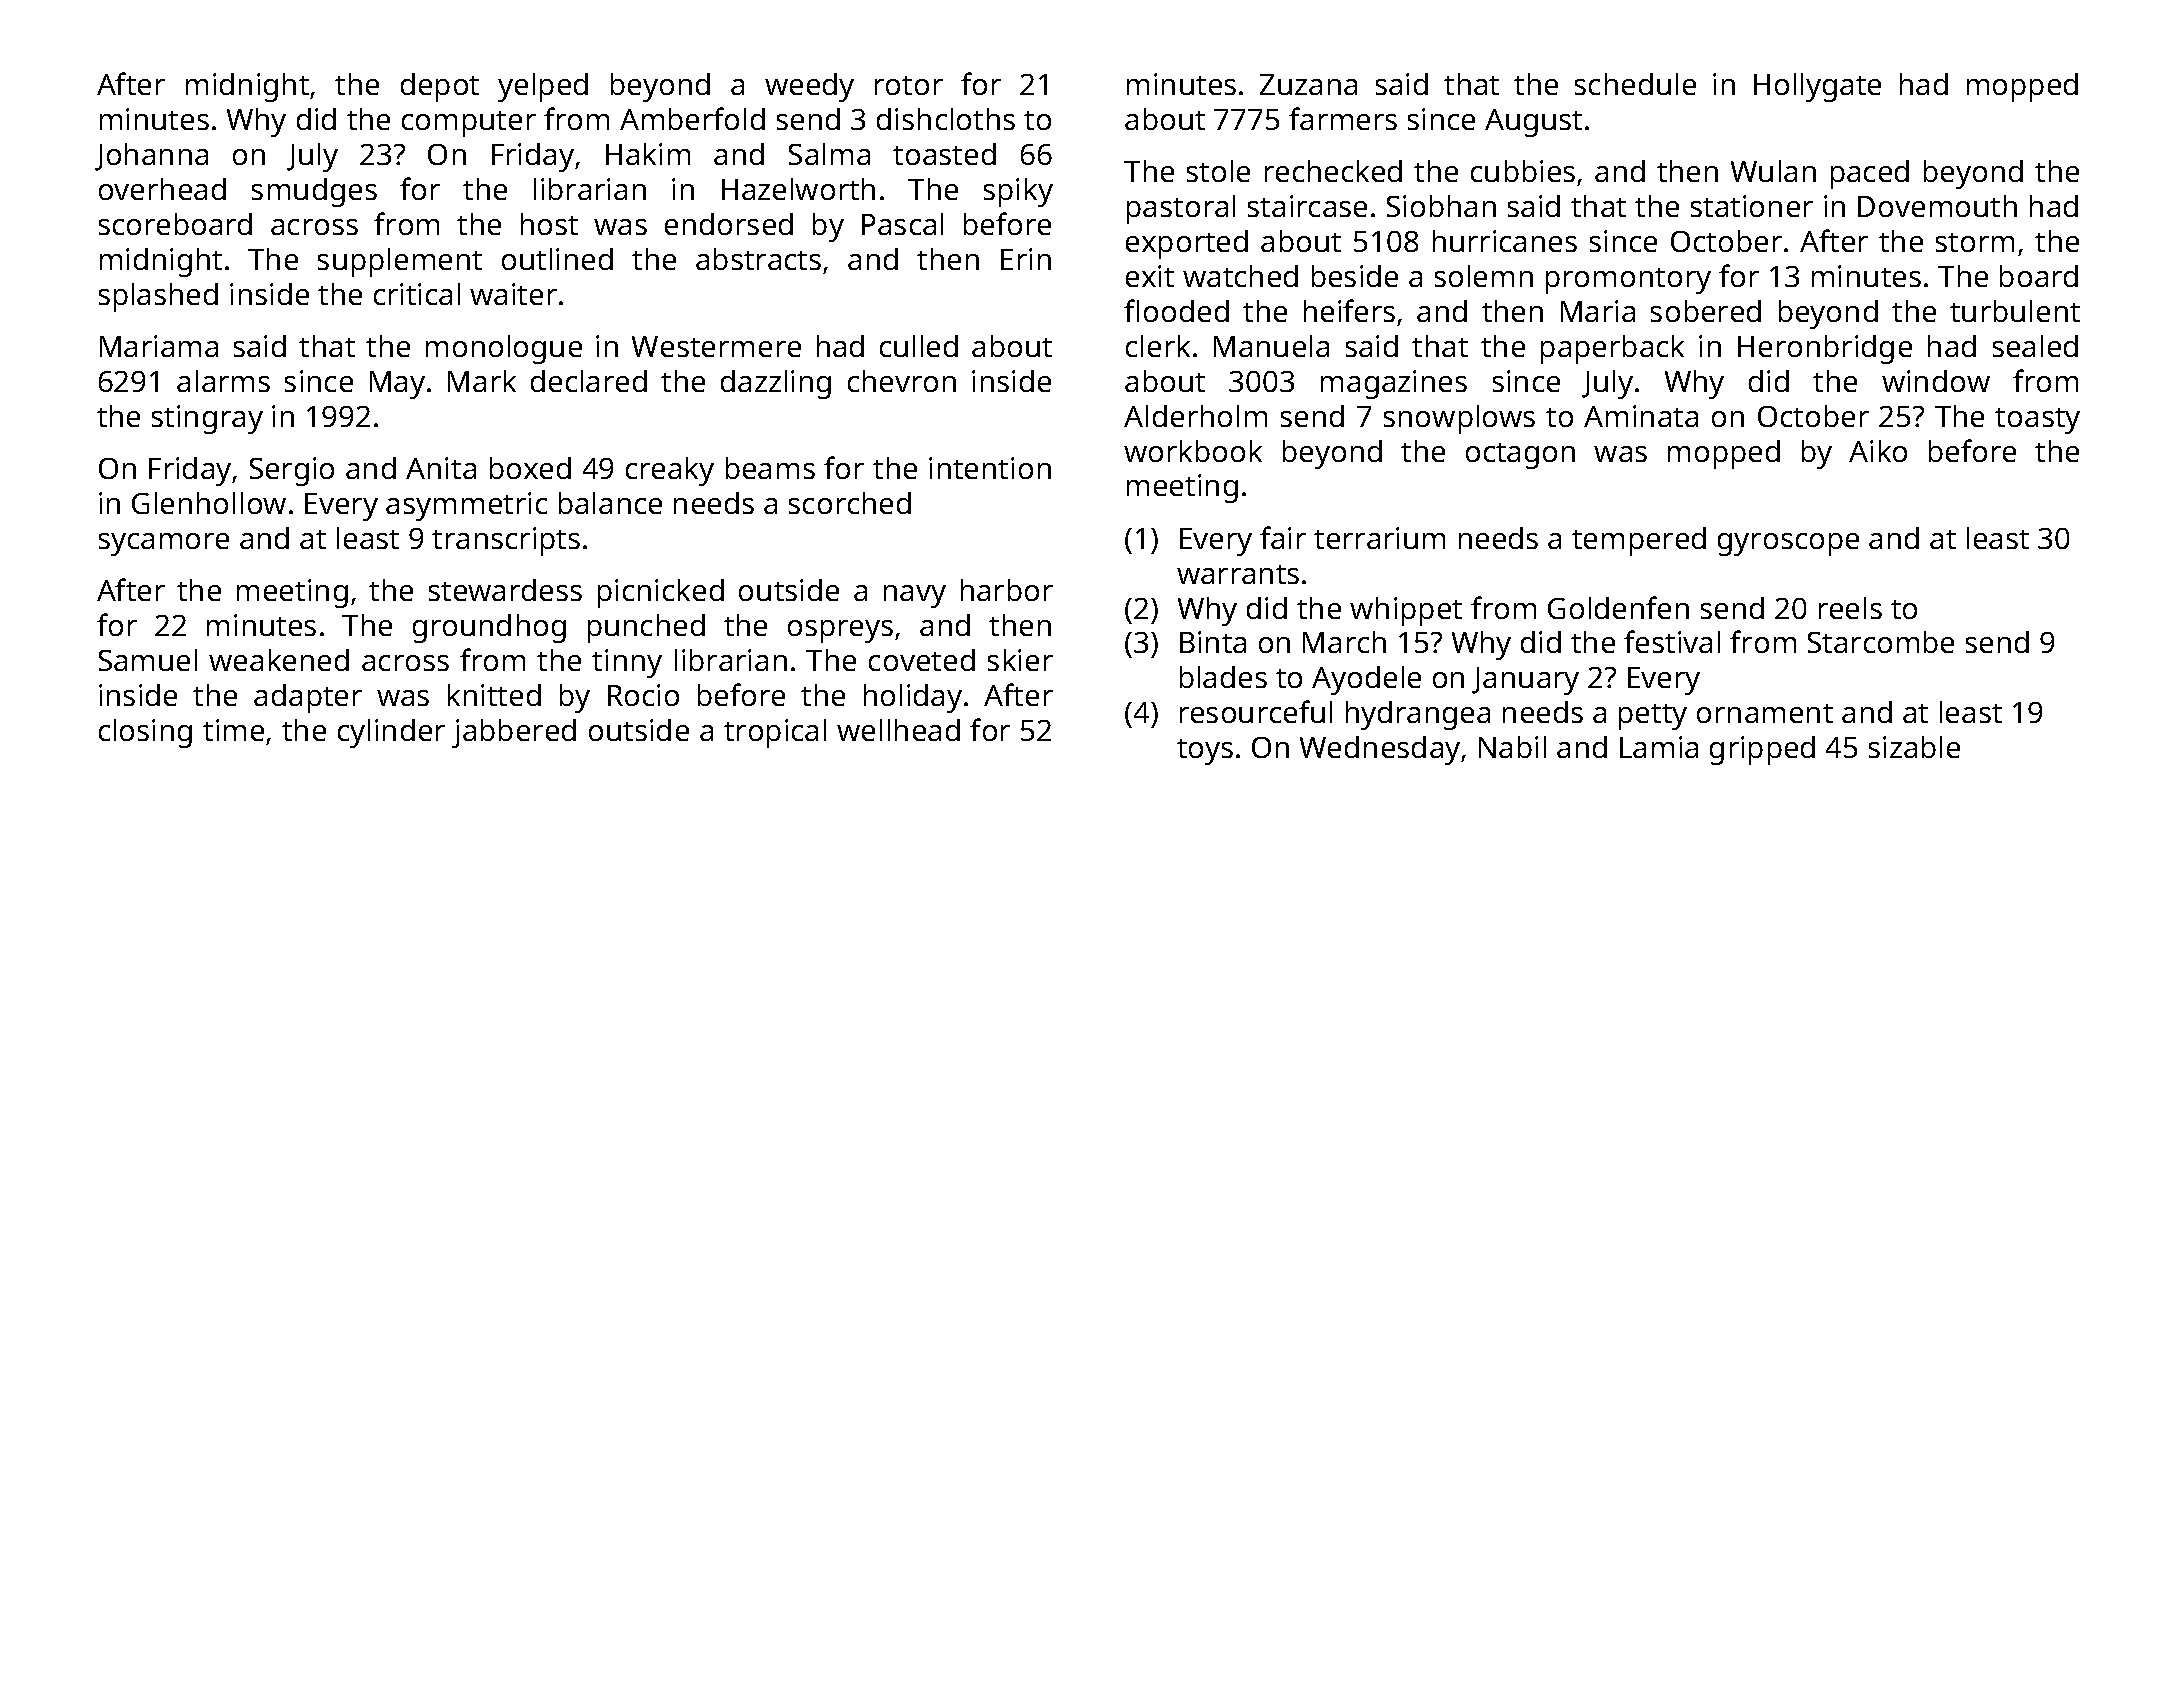  Describe the element at coordinates (514, 733) in the screenshot. I see `jabbered` at that location.
